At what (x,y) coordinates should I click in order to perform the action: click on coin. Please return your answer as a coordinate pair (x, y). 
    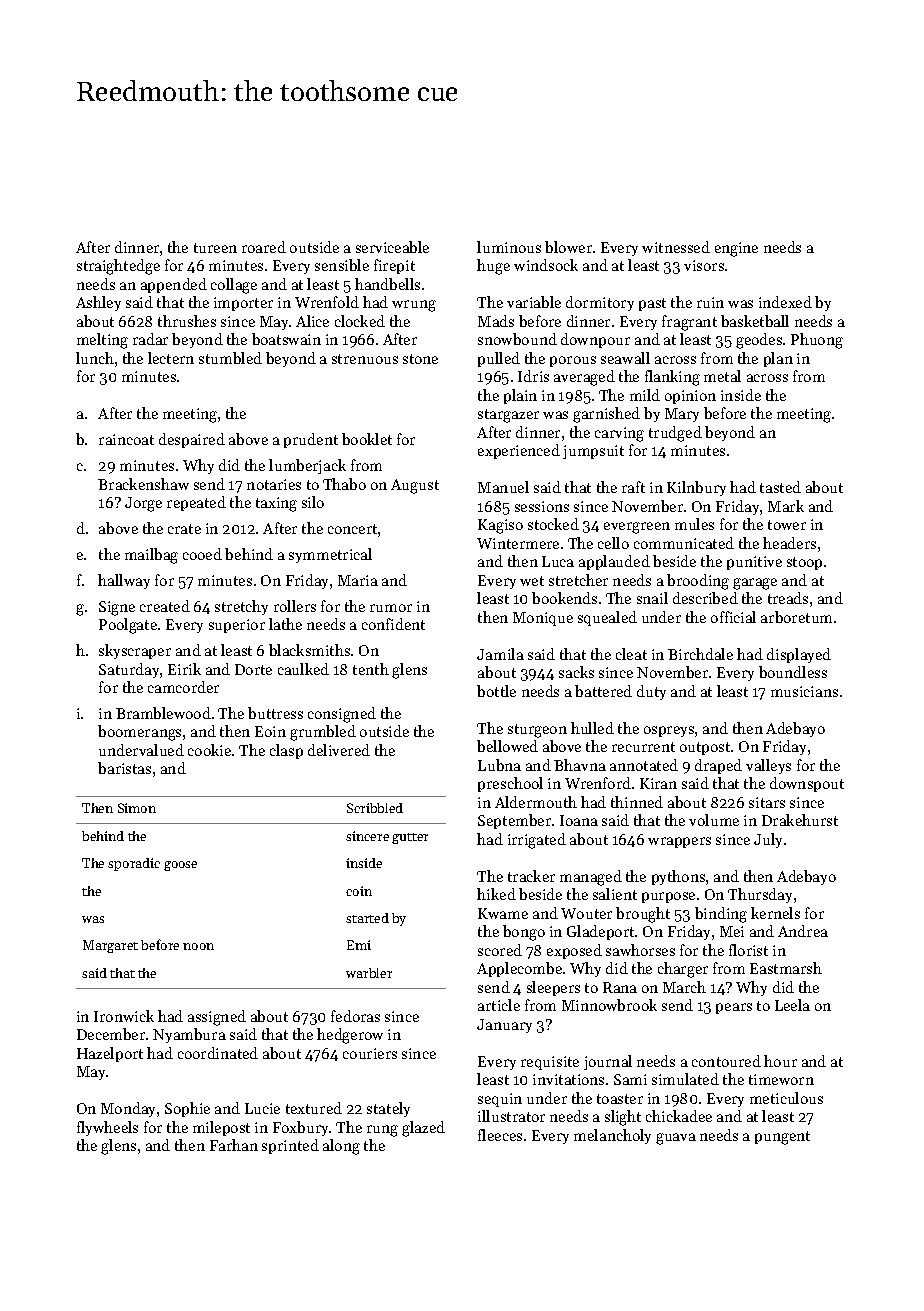
    Looking at the image, I should click on (359, 891).
